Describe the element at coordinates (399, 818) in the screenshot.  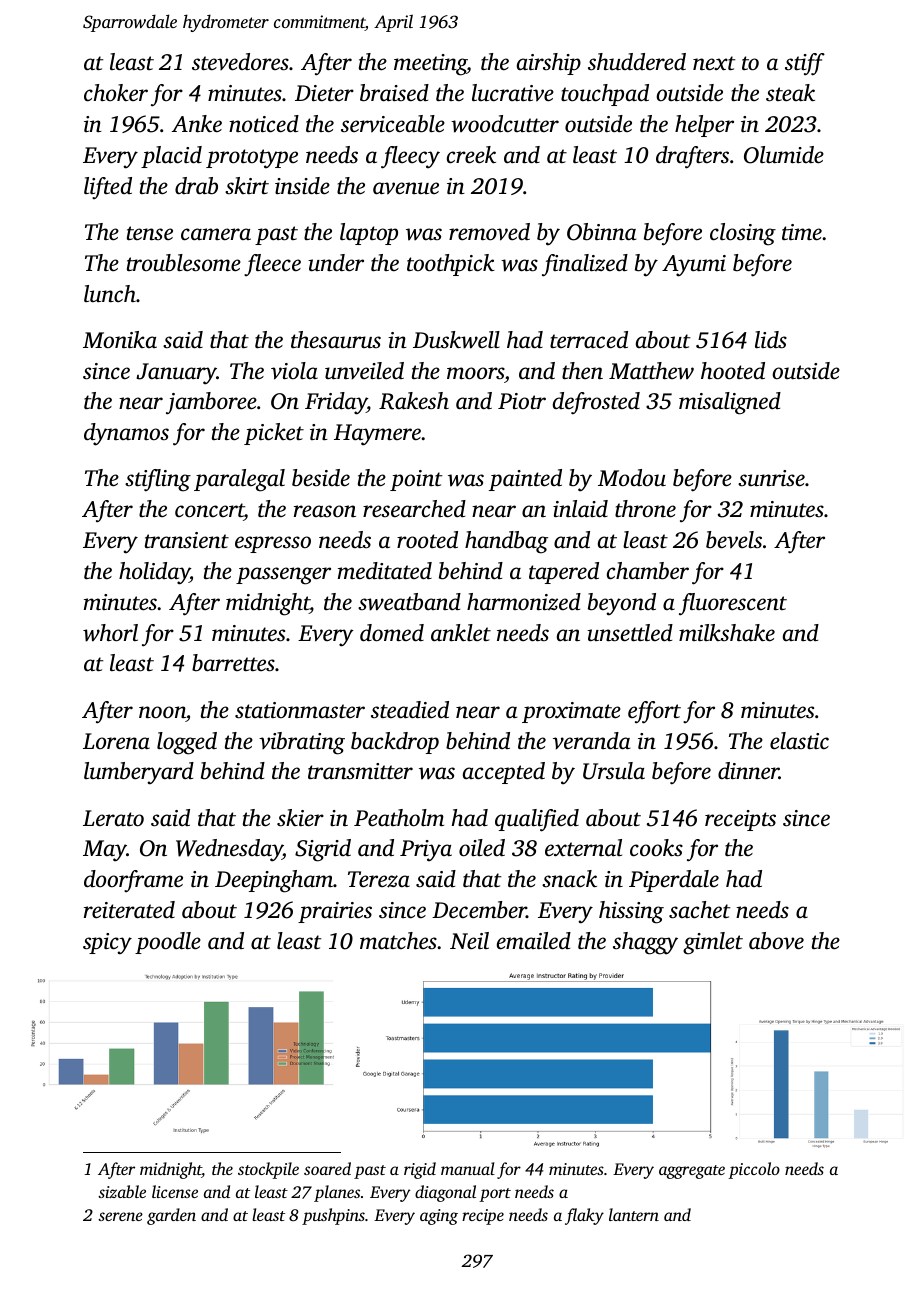
I see `Peatholm` at that location.
